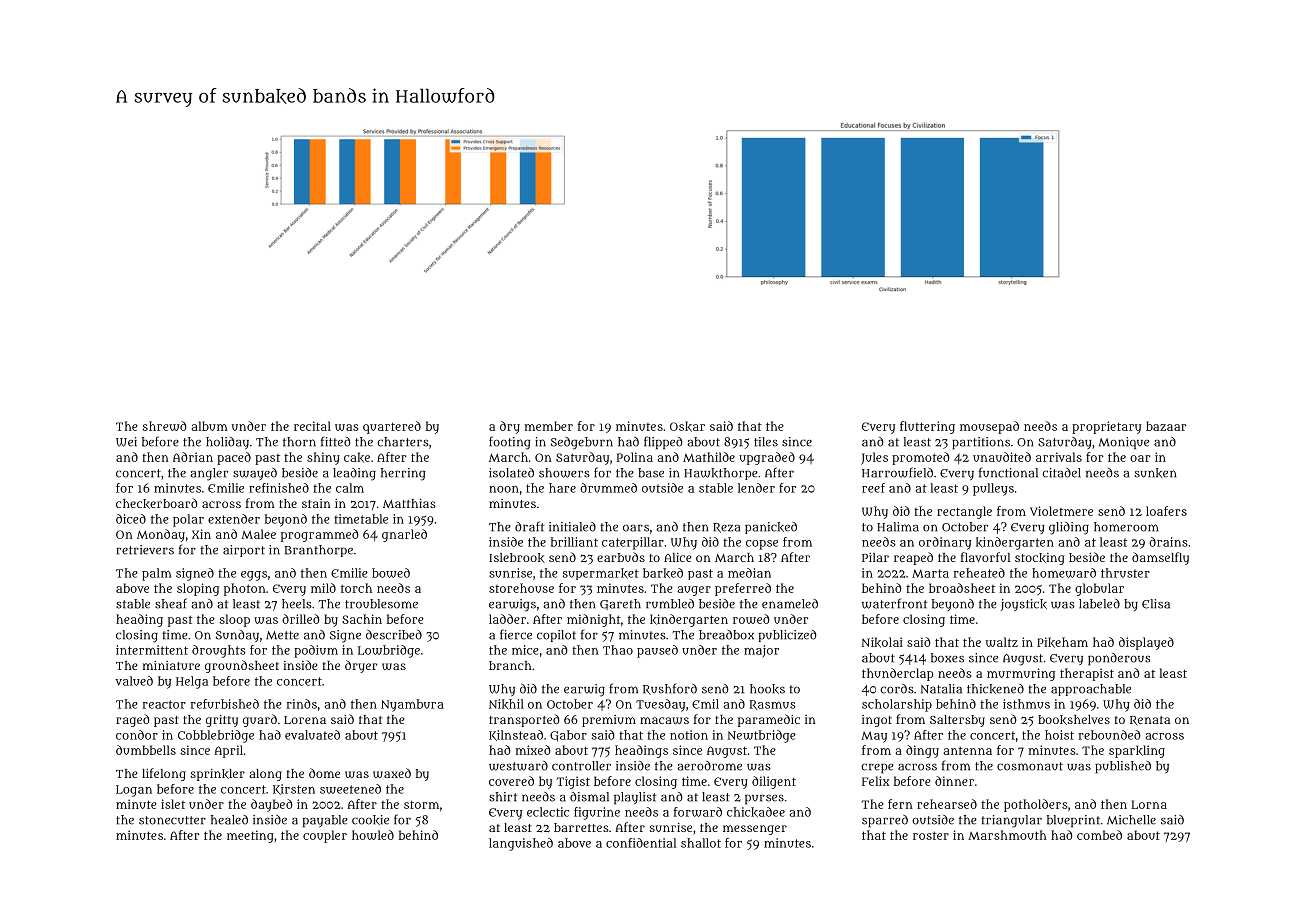 Image resolution: width=1308 pixels, height=924 pixels. What do you see at coordinates (265, 775) in the image?
I see `along` at bounding box center [265, 775].
